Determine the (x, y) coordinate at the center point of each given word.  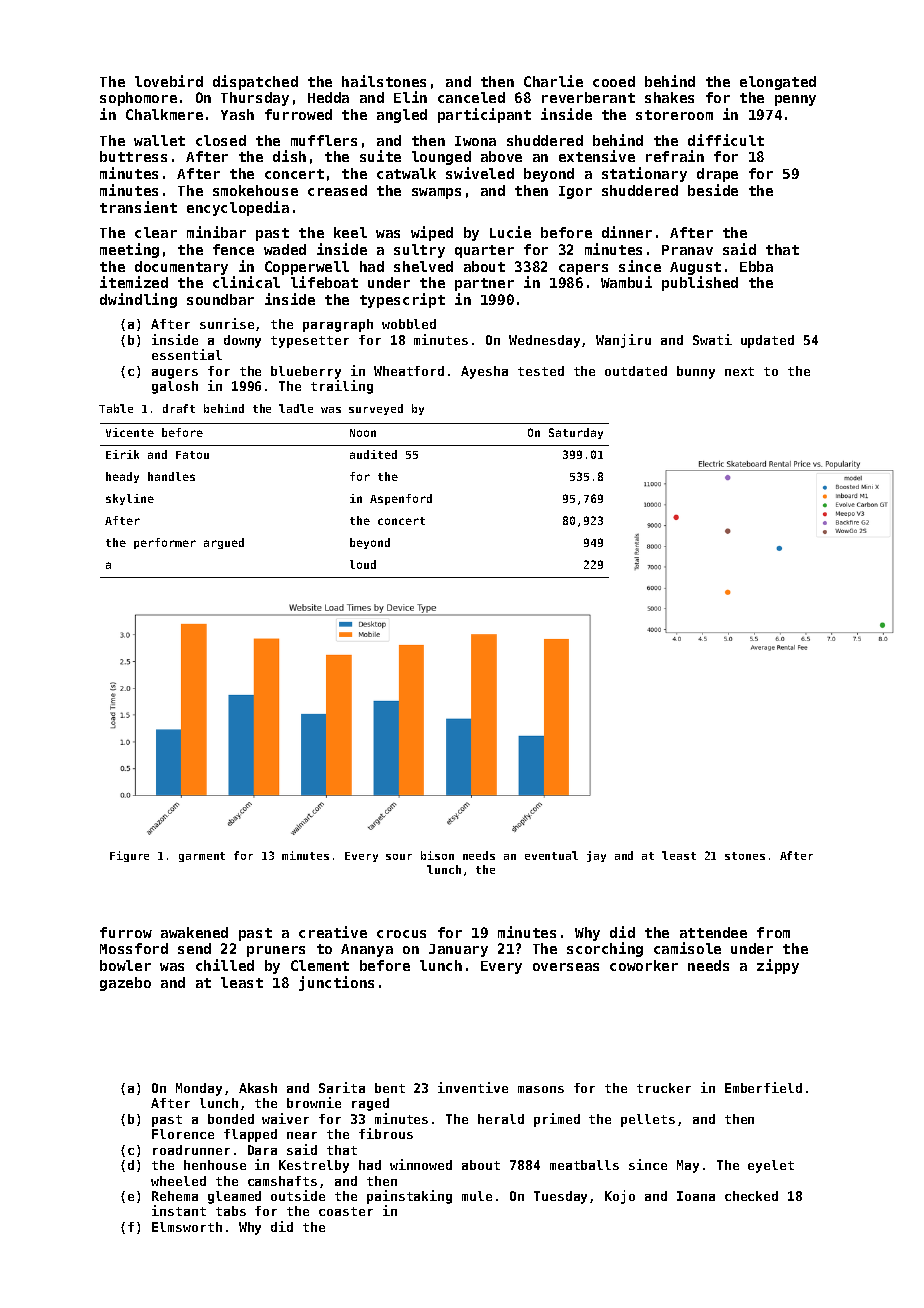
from (773, 932)
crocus (401, 934)
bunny (696, 372)
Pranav (687, 250)
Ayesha (484, 372)
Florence (183, 1134)
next (739, 371)
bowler (125, 965)
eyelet (771, 1166)
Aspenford (401, 499)
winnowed (421, 1164)
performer (165, 543)
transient (138, 207)
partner (484, 284)
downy (242, 341)
